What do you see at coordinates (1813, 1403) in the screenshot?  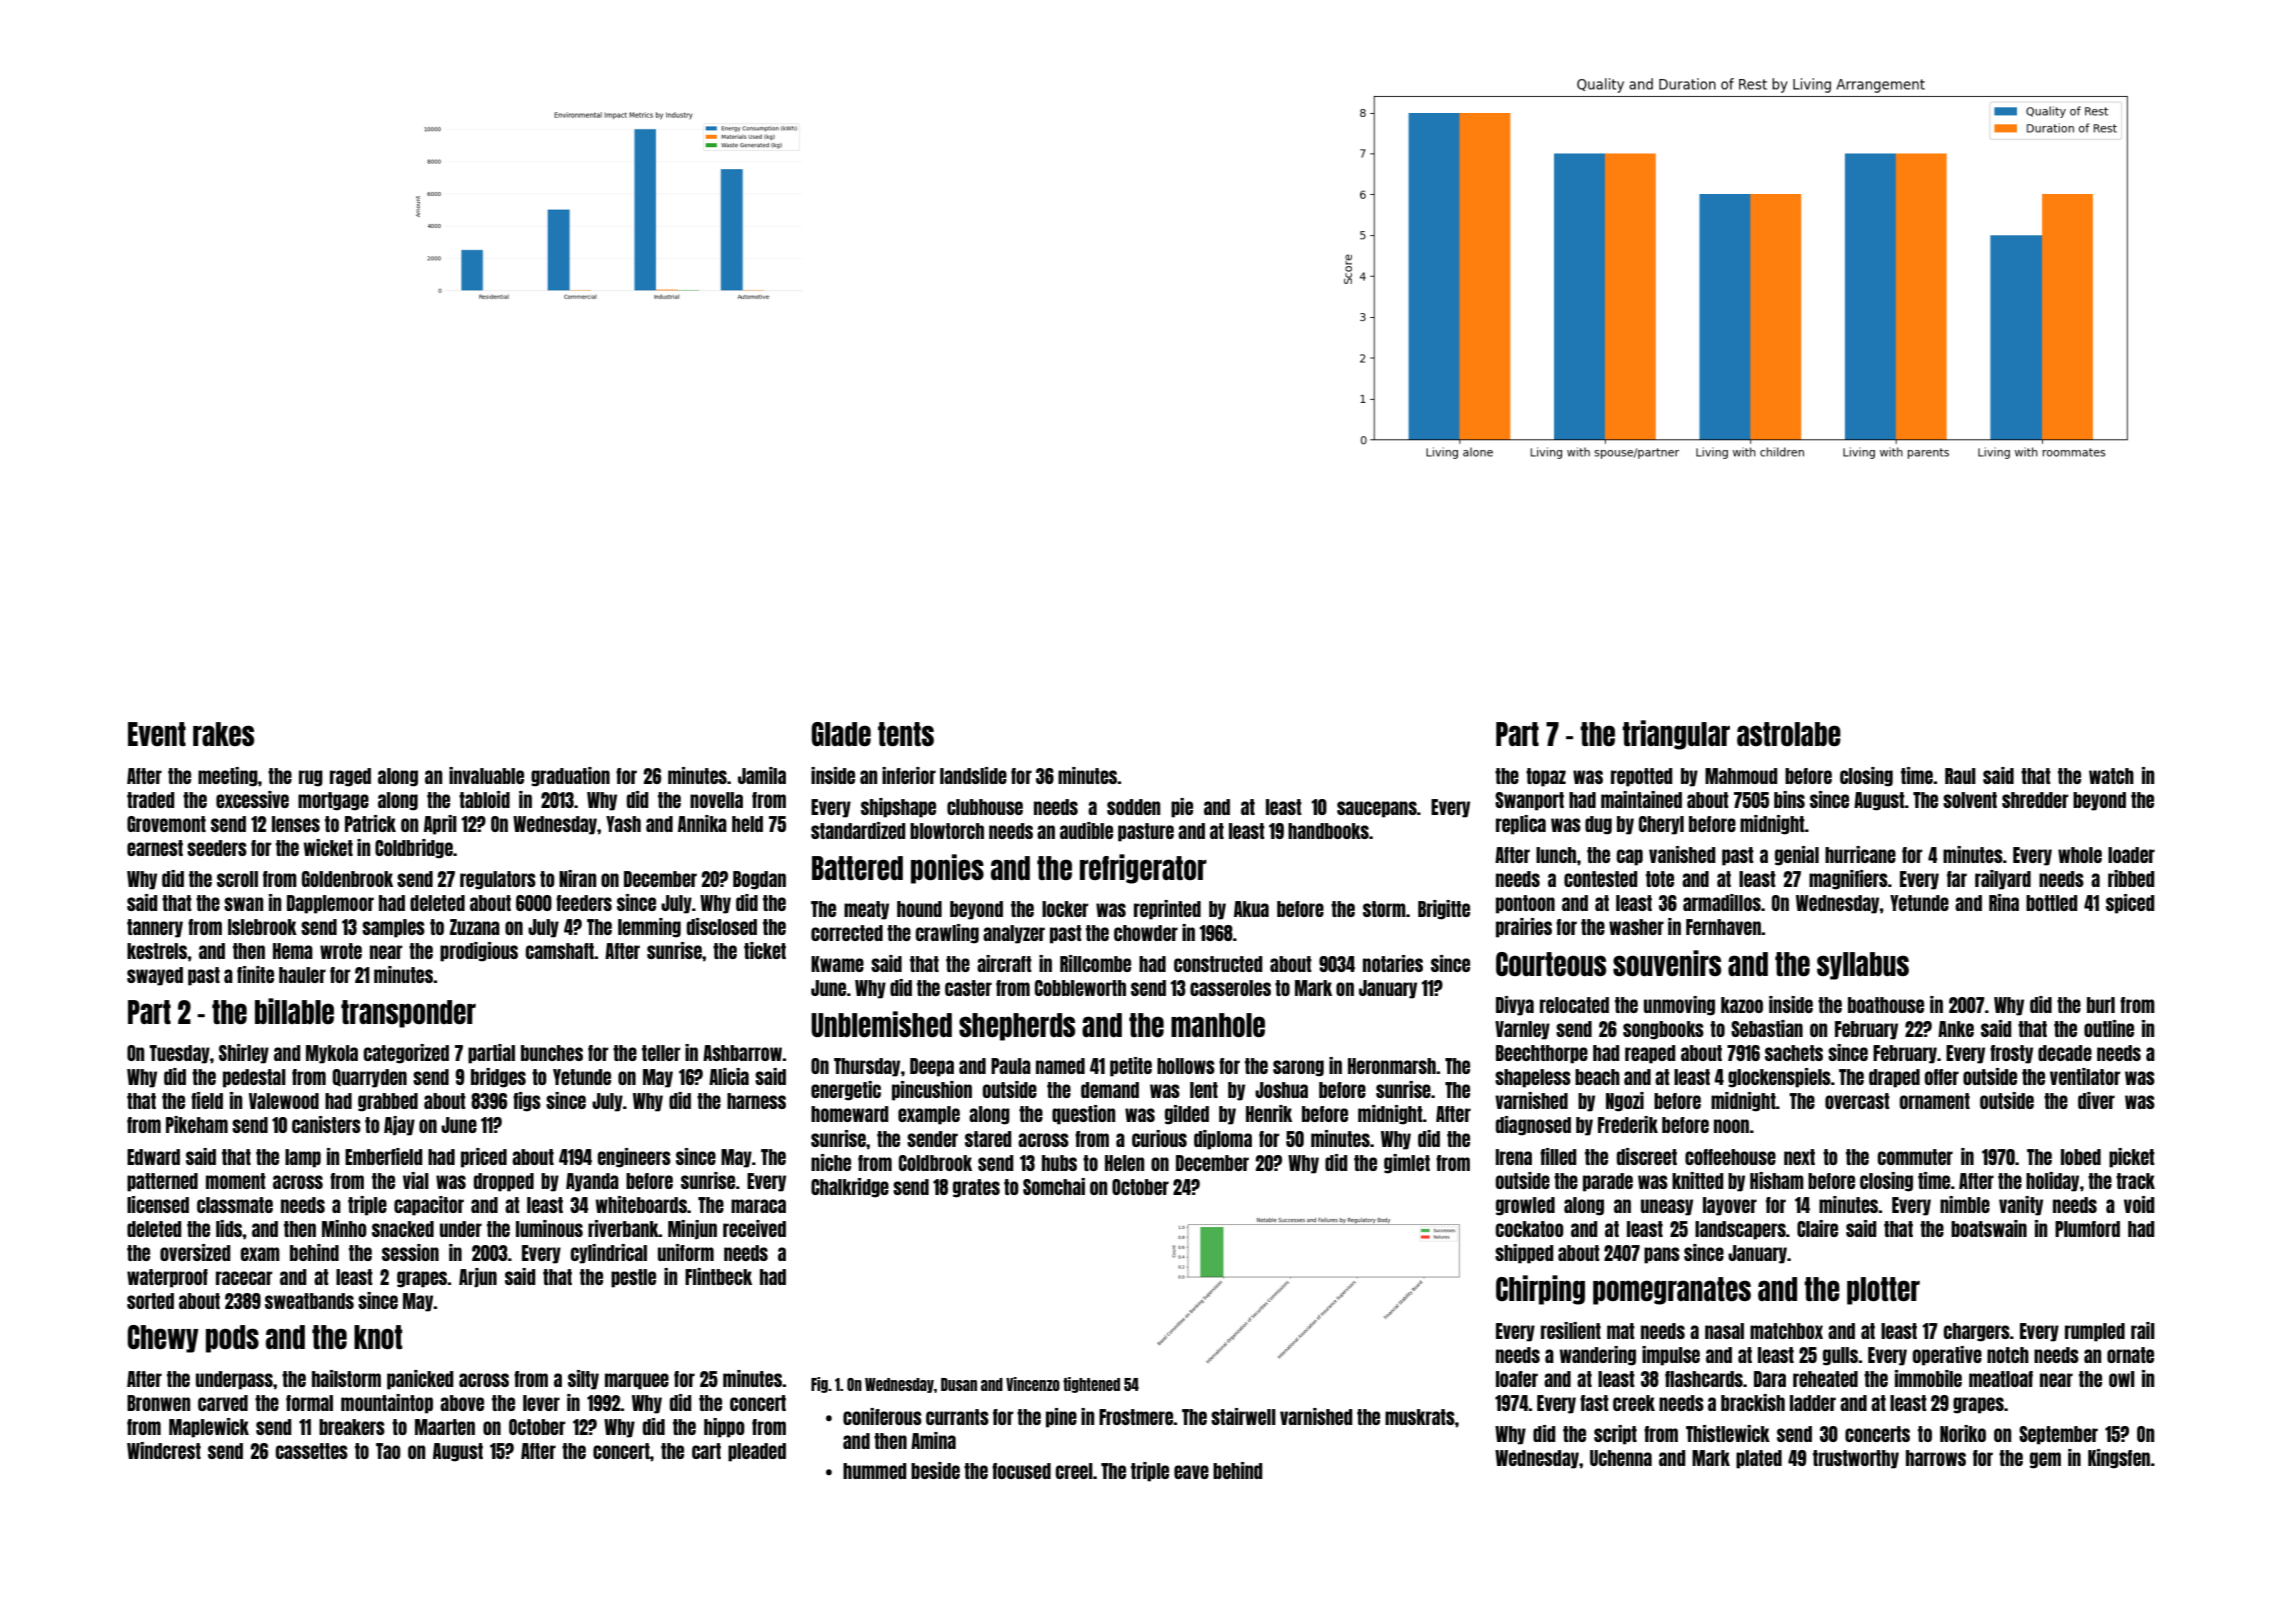 I see `ladder` at bounding box center [1813, 1403].
